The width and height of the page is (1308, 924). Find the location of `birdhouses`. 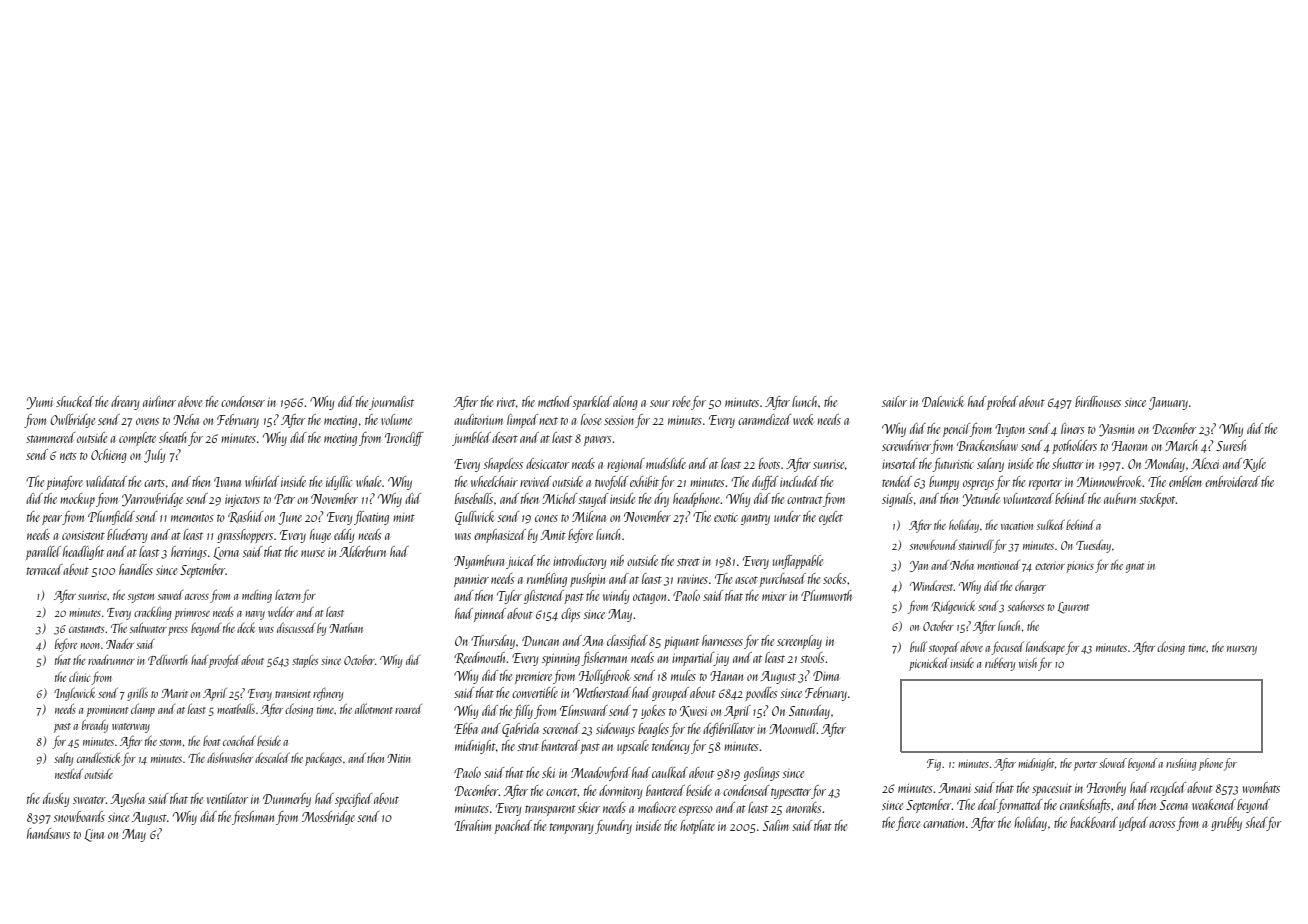

birdhouses is located at coordinates (1098, 401).
